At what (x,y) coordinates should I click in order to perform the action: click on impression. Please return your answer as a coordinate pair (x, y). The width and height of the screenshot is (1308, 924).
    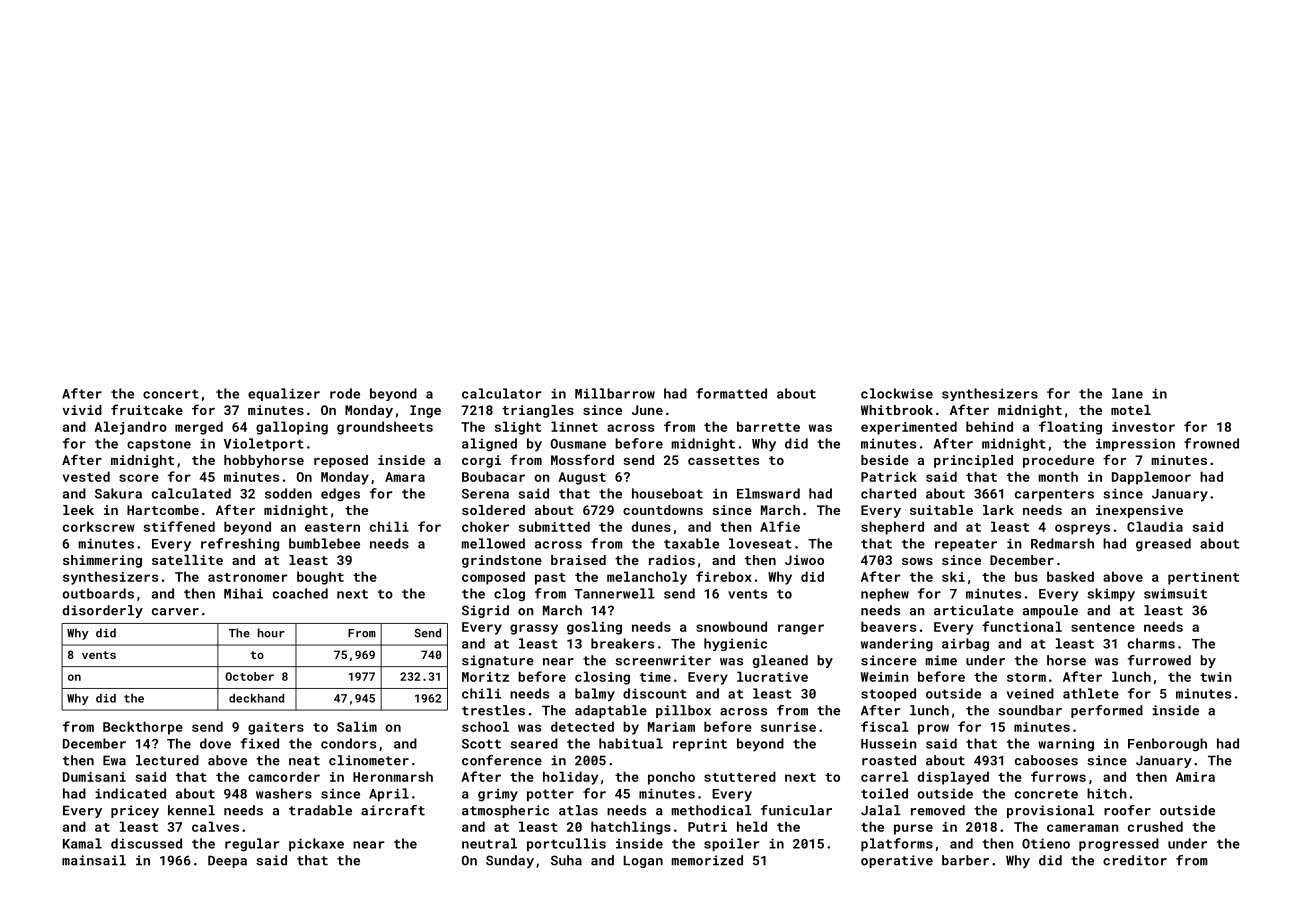
    Looking at the image, I should click on (1135, 444).
